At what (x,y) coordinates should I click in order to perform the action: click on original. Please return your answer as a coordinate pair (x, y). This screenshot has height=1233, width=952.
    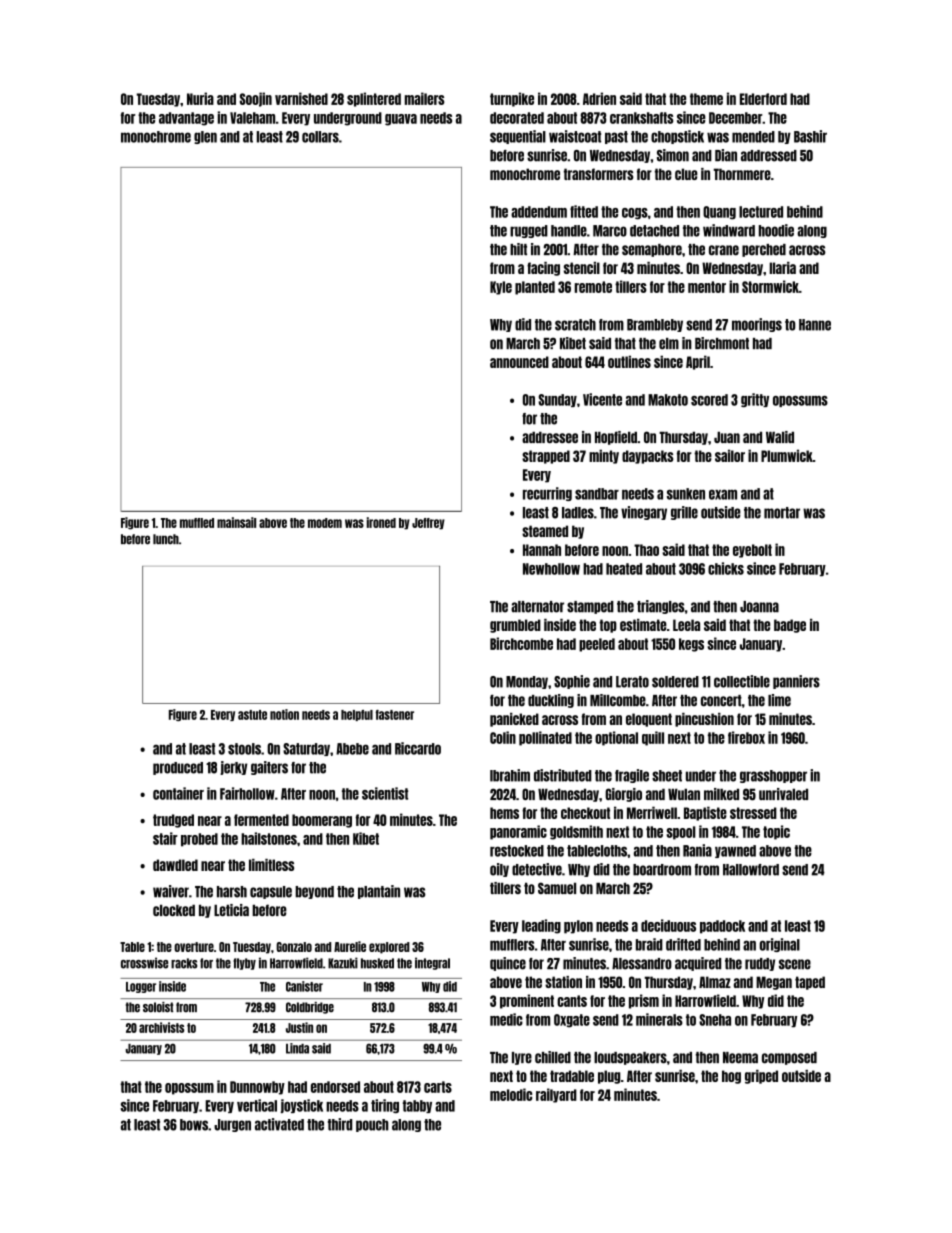
    Looking at the image, I should click on (780, 945).
